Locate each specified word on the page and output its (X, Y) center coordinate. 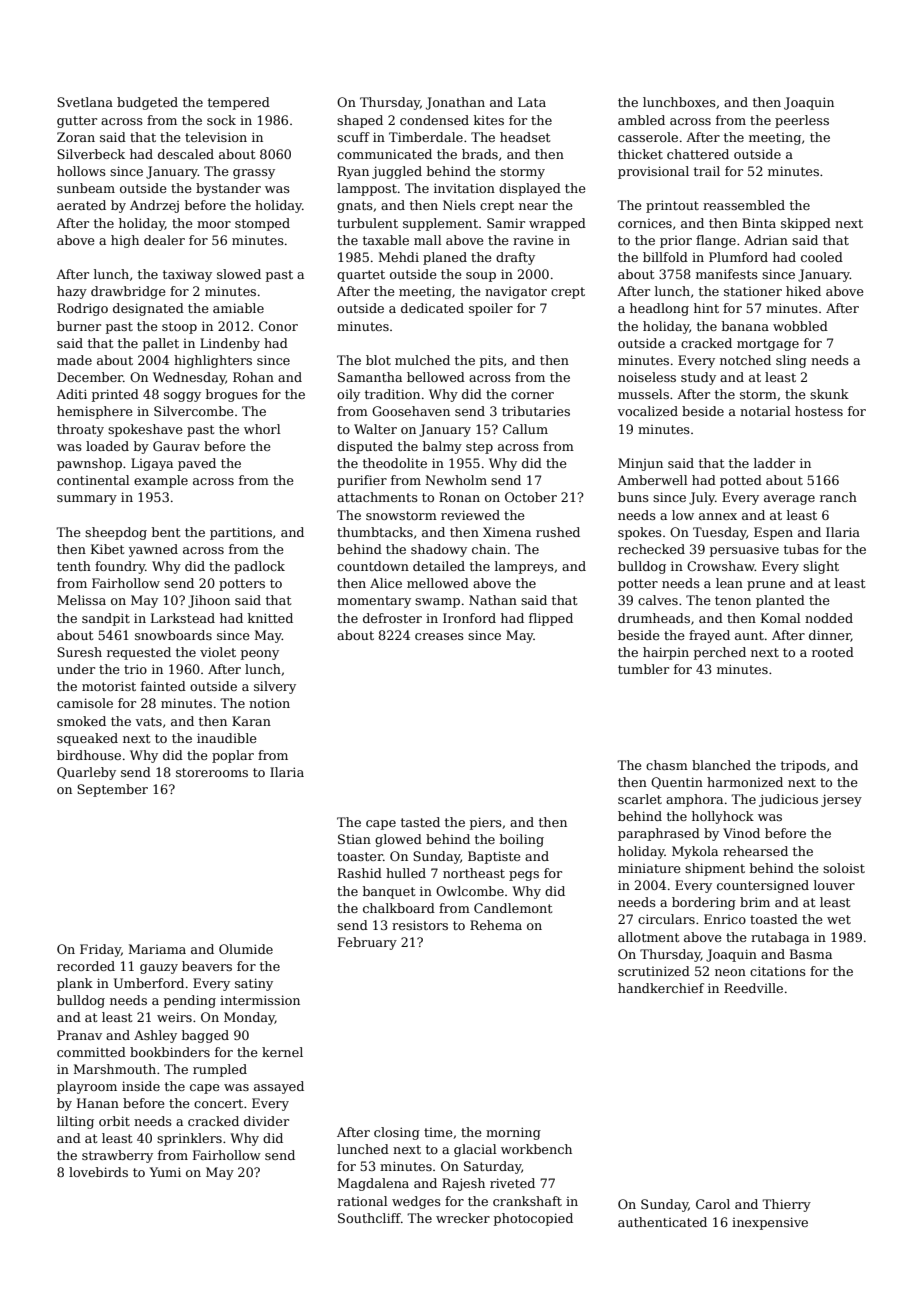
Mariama (157, 949)
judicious (788, 800)
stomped (262, 224)
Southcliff (369, 1218)
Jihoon (209, 601)
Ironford (469, 618)
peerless (802, 121)
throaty (80, 430)
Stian (354, 839)
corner (532, 395)
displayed (530, 189)
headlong (659, 309)
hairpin (666, 653)
